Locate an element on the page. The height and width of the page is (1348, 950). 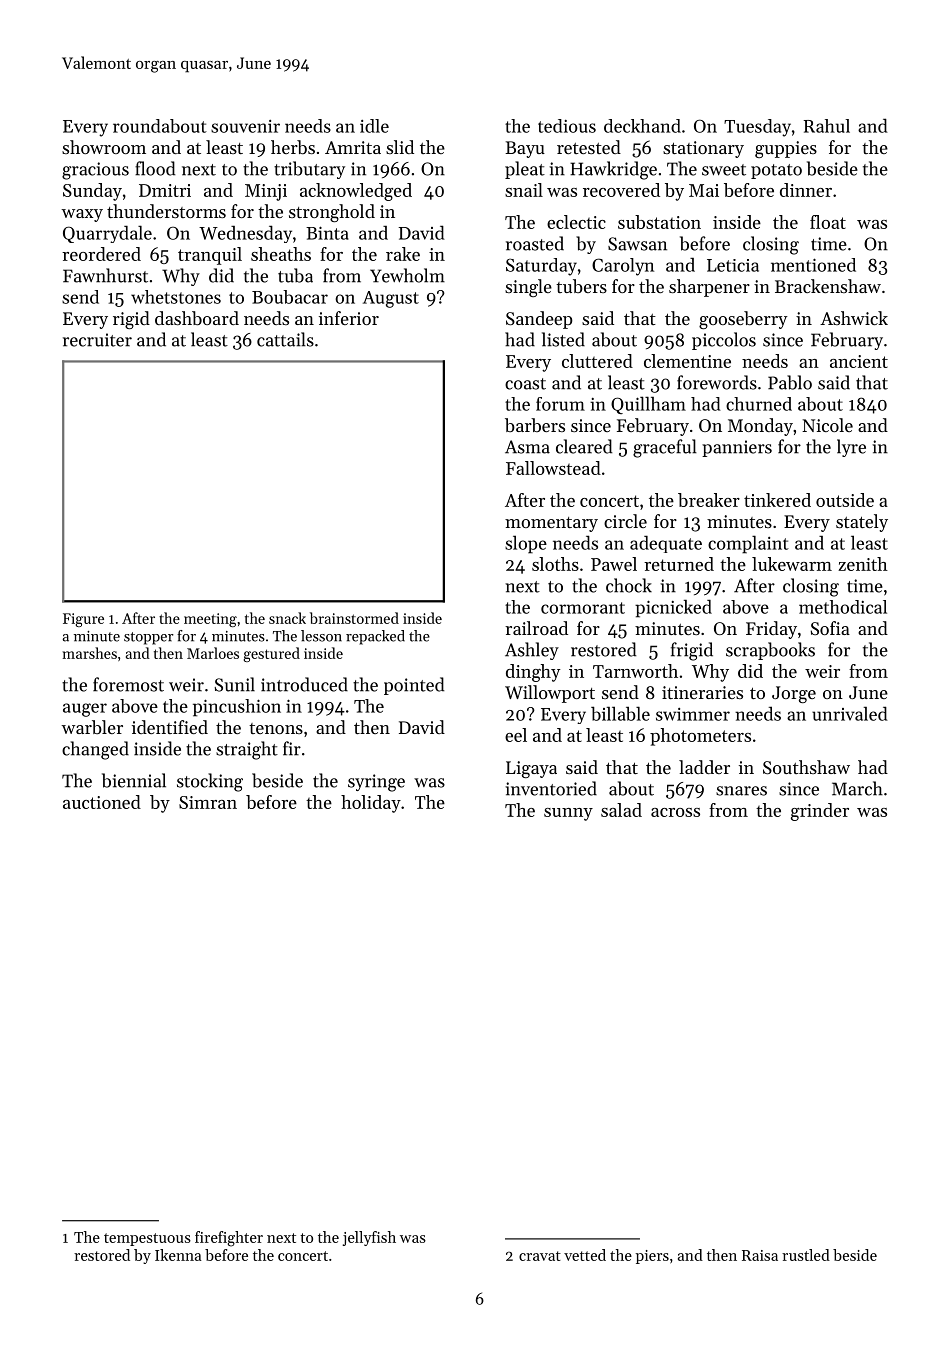
swimmer is located at coordinates (693, 714).
